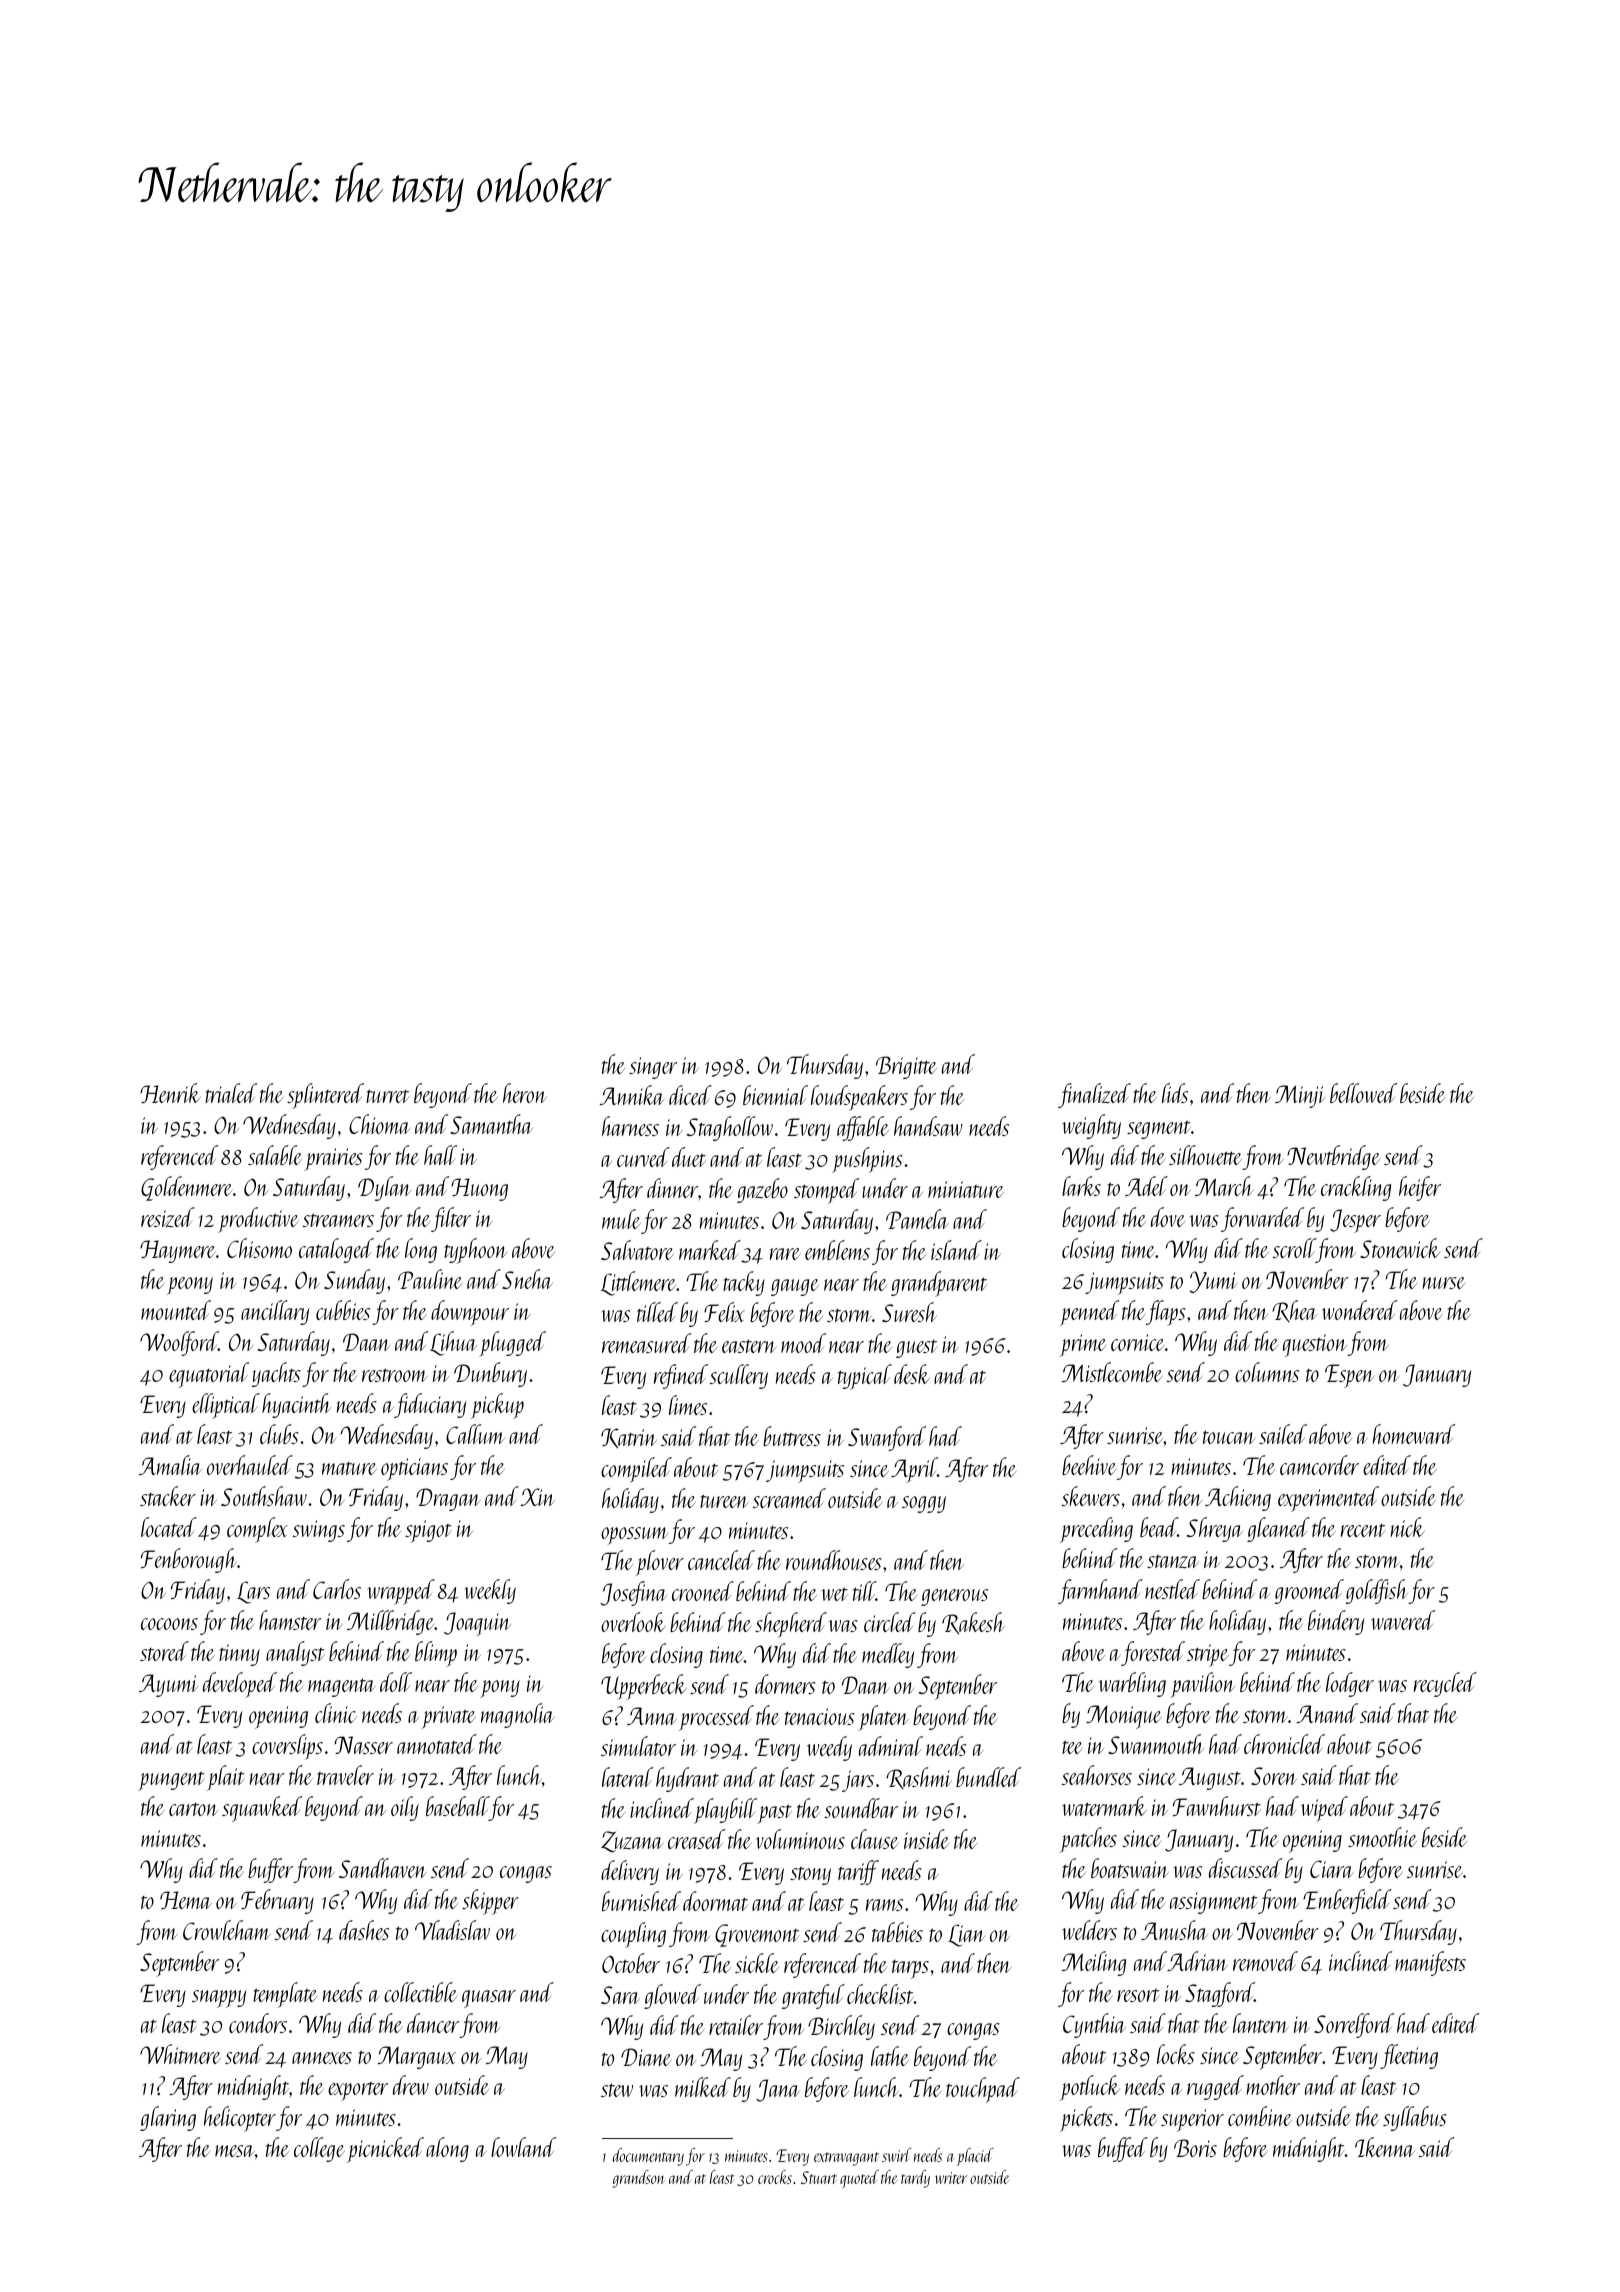 The height and width of the document is (2292, 1620). I want to click on template, so click(285, 1995).
